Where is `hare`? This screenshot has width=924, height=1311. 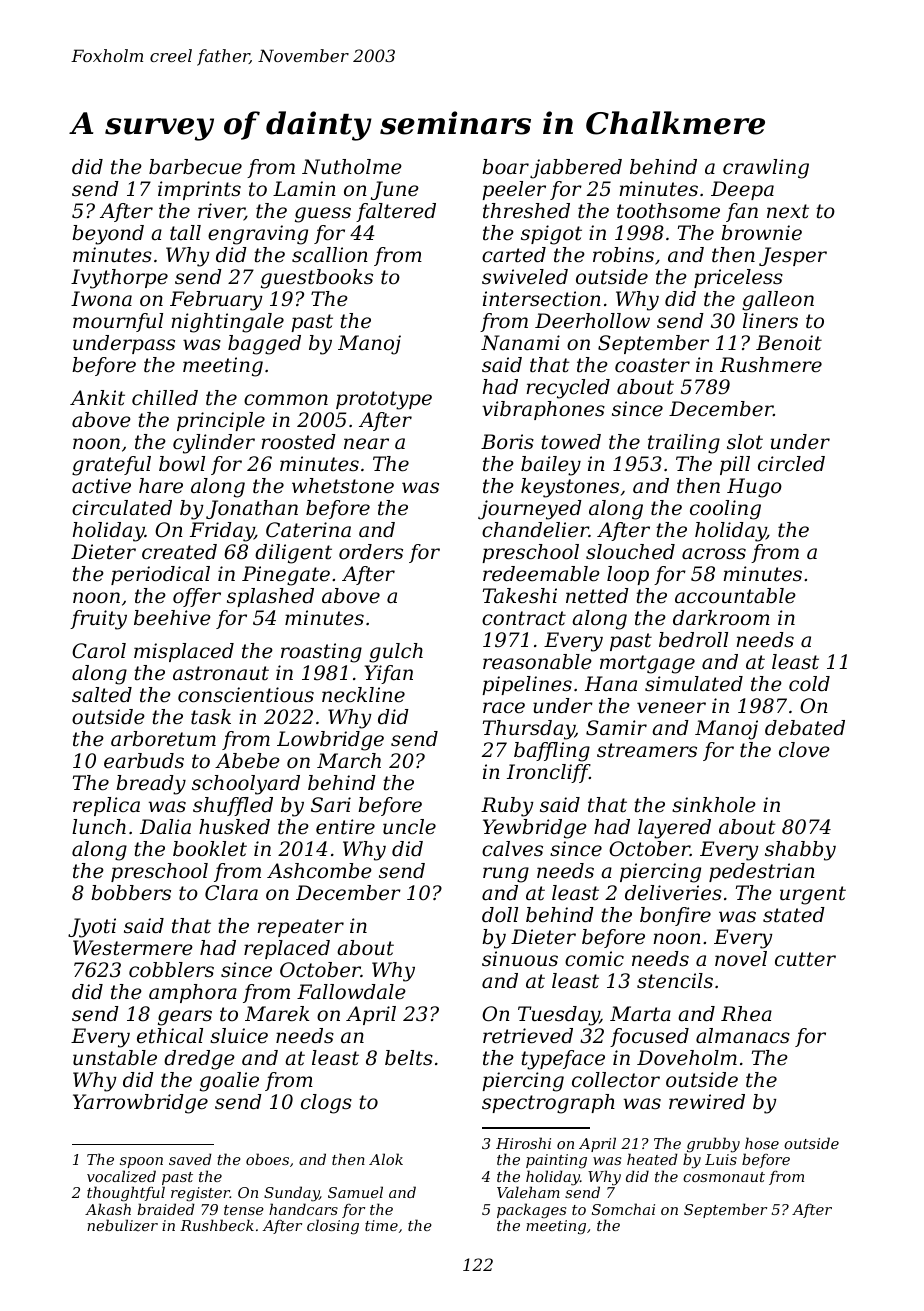 hare is located at coordinates (161, 485).
